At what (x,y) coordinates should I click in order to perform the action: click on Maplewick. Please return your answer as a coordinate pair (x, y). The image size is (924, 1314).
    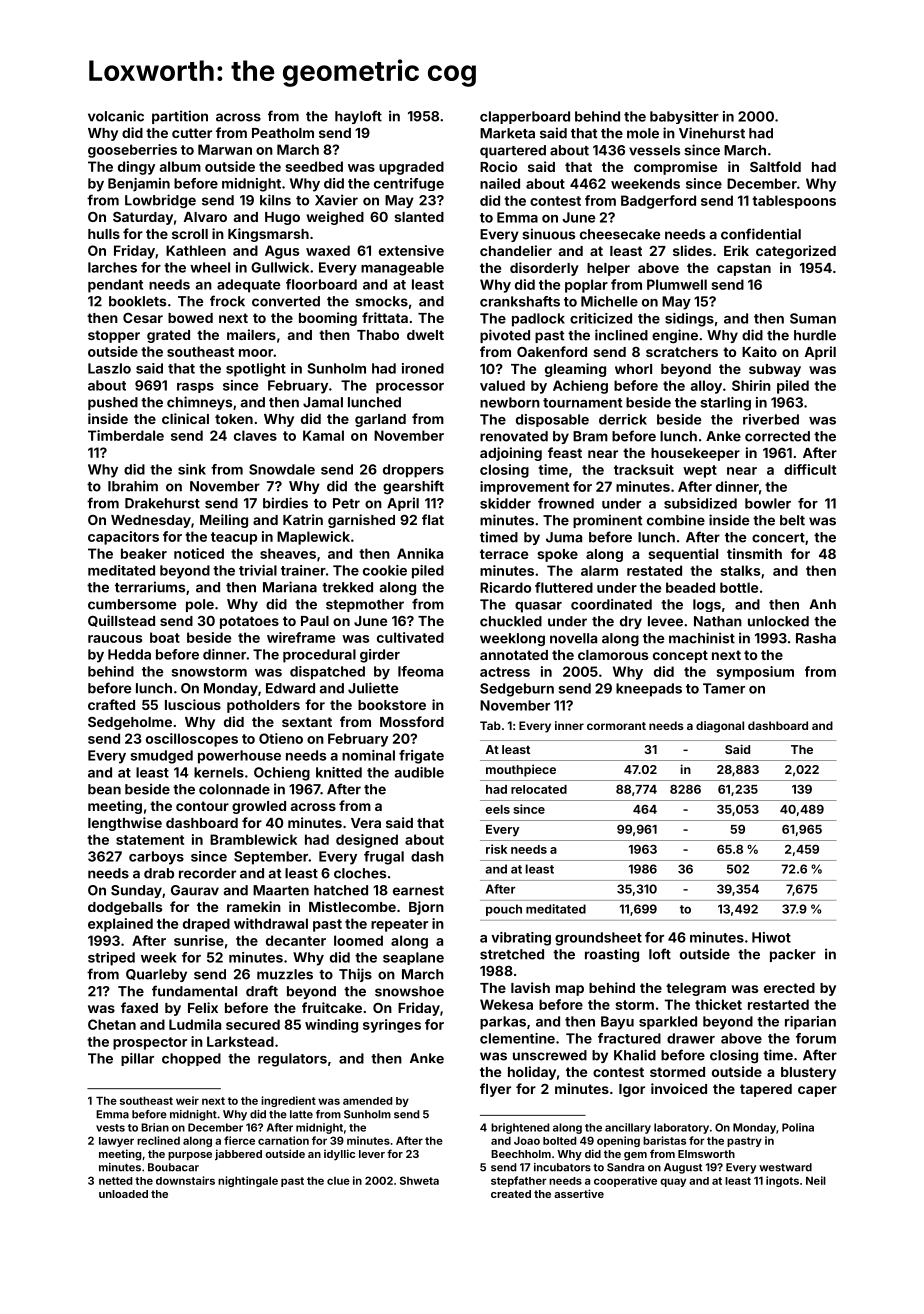
    Looking at the image, I should click on (313, 538).
